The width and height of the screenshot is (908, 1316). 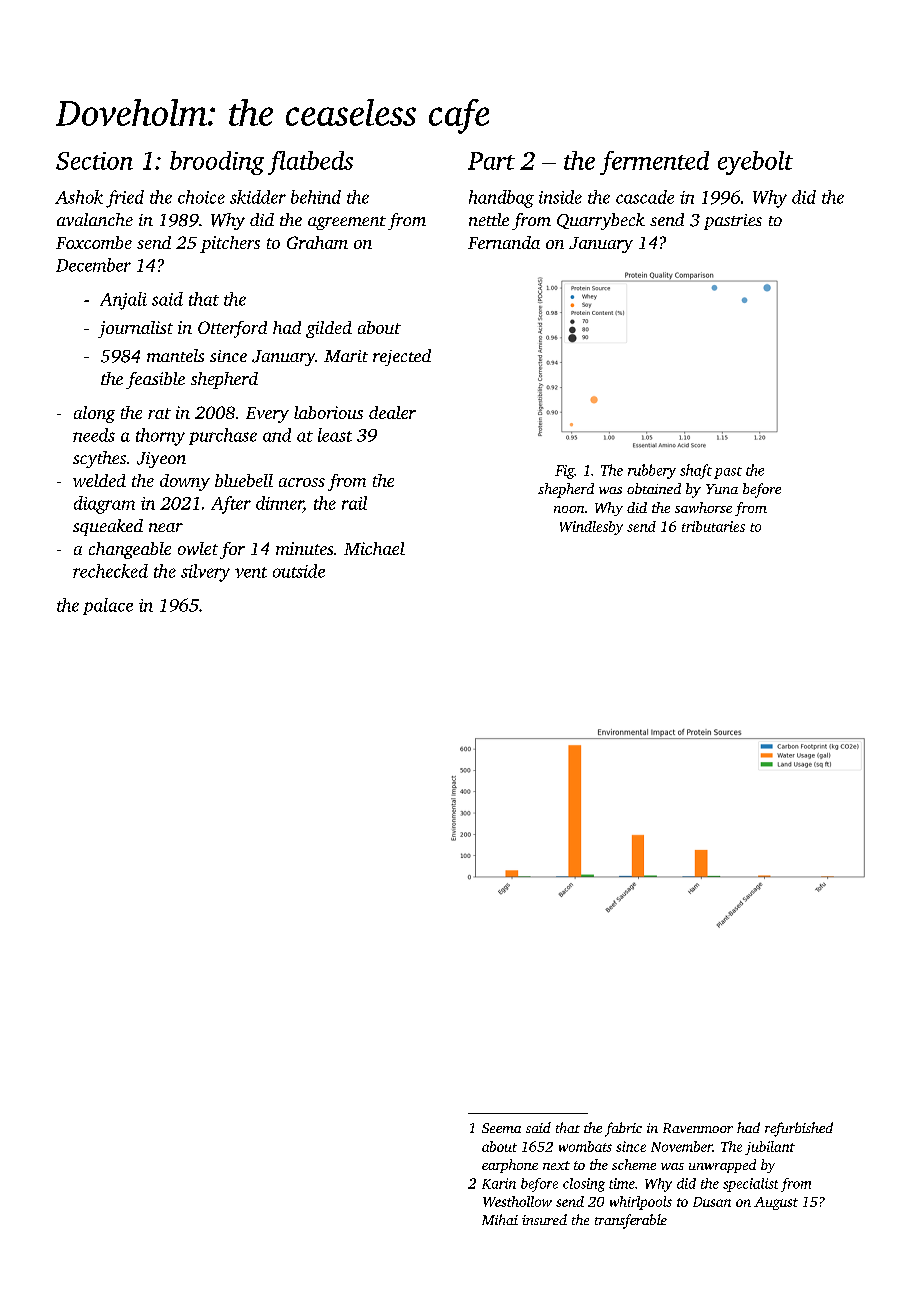 What do you see at coordinates (402, 357) in the screenshot?
I see `rejected` at bounding box center [402, 357].
